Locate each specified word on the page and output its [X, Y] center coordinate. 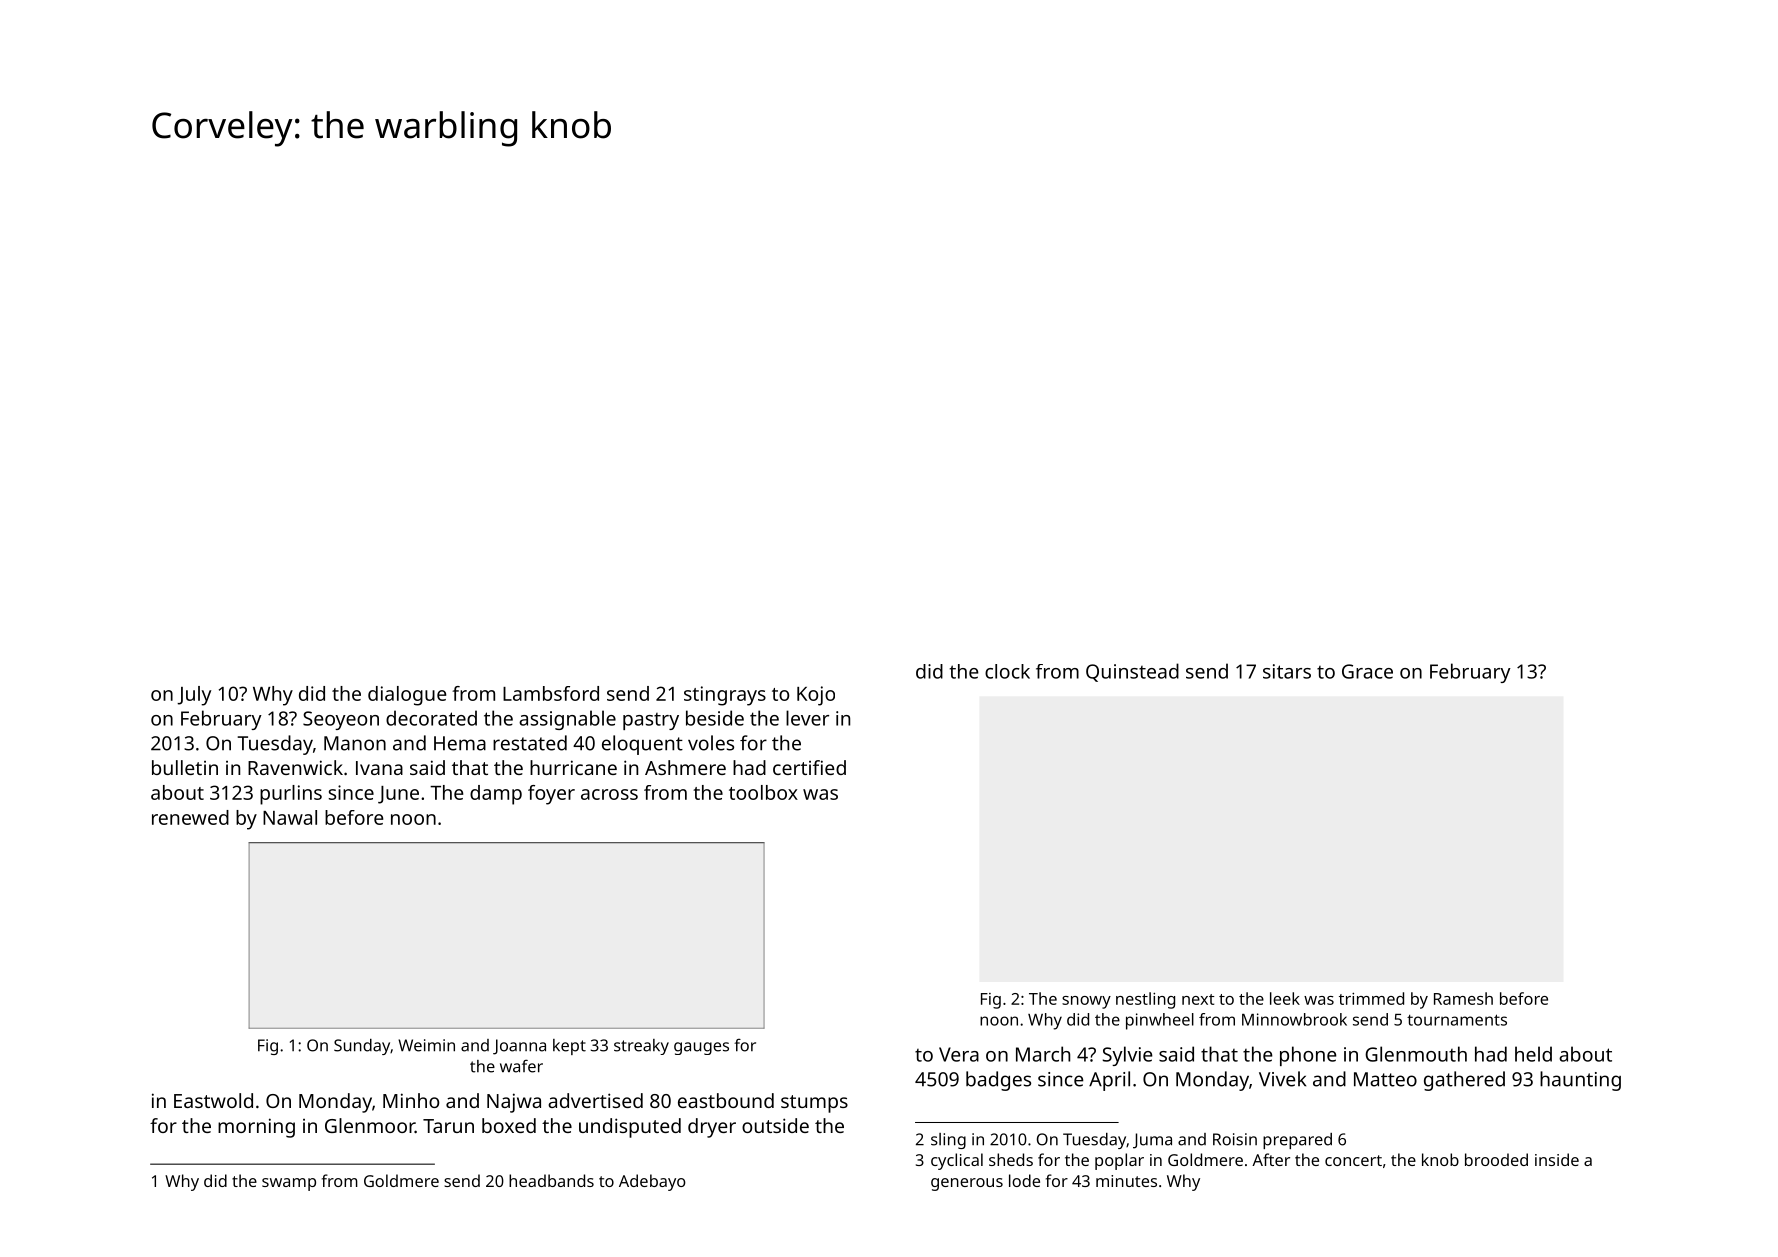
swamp [289, 1184]
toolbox [763, 792]
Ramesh [1463, 998]
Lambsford [551, 693]
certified [809, 767]
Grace [1367, 671]
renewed [190, 817]
